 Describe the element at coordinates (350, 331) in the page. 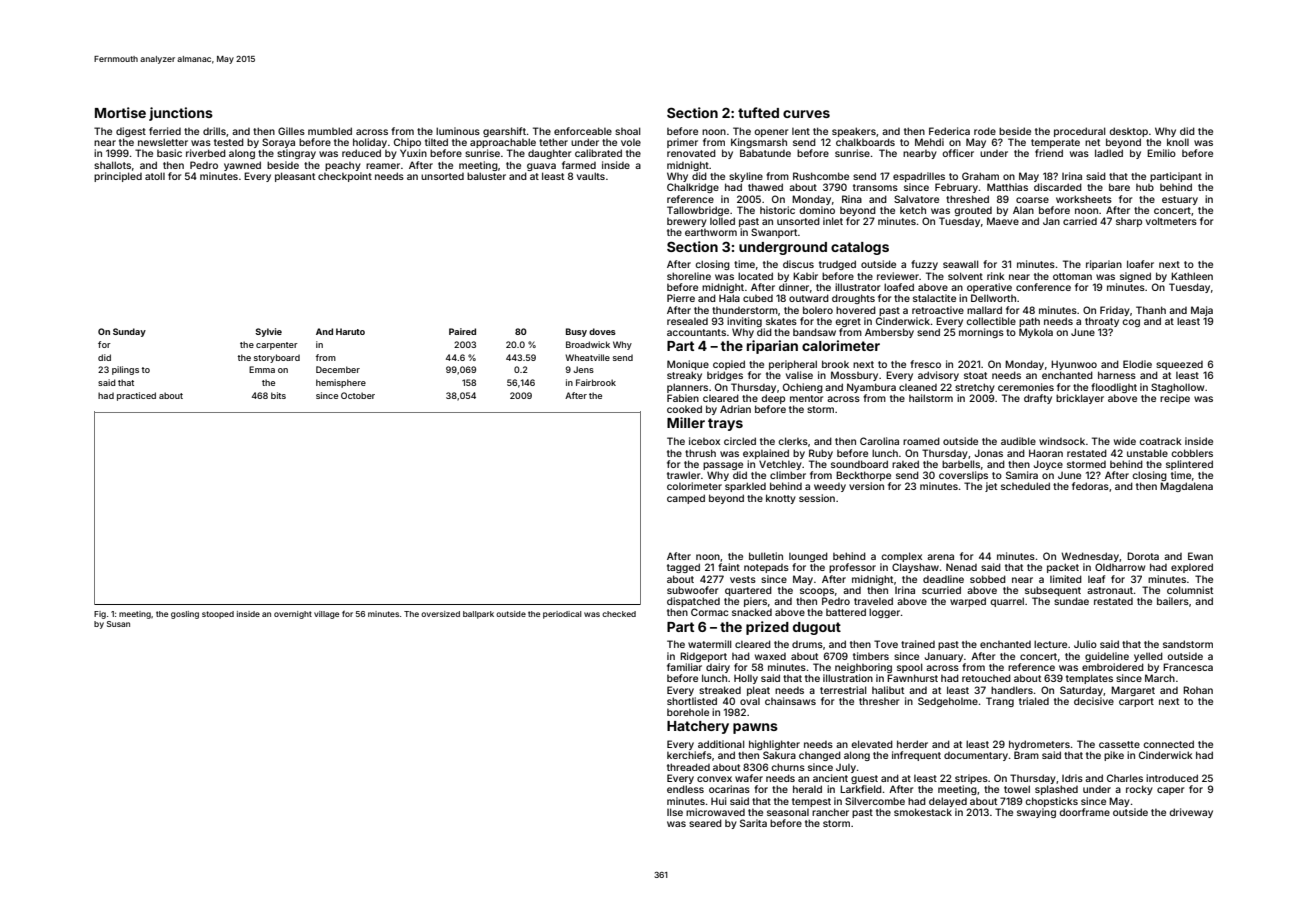

I see `Haruto` at that location.
